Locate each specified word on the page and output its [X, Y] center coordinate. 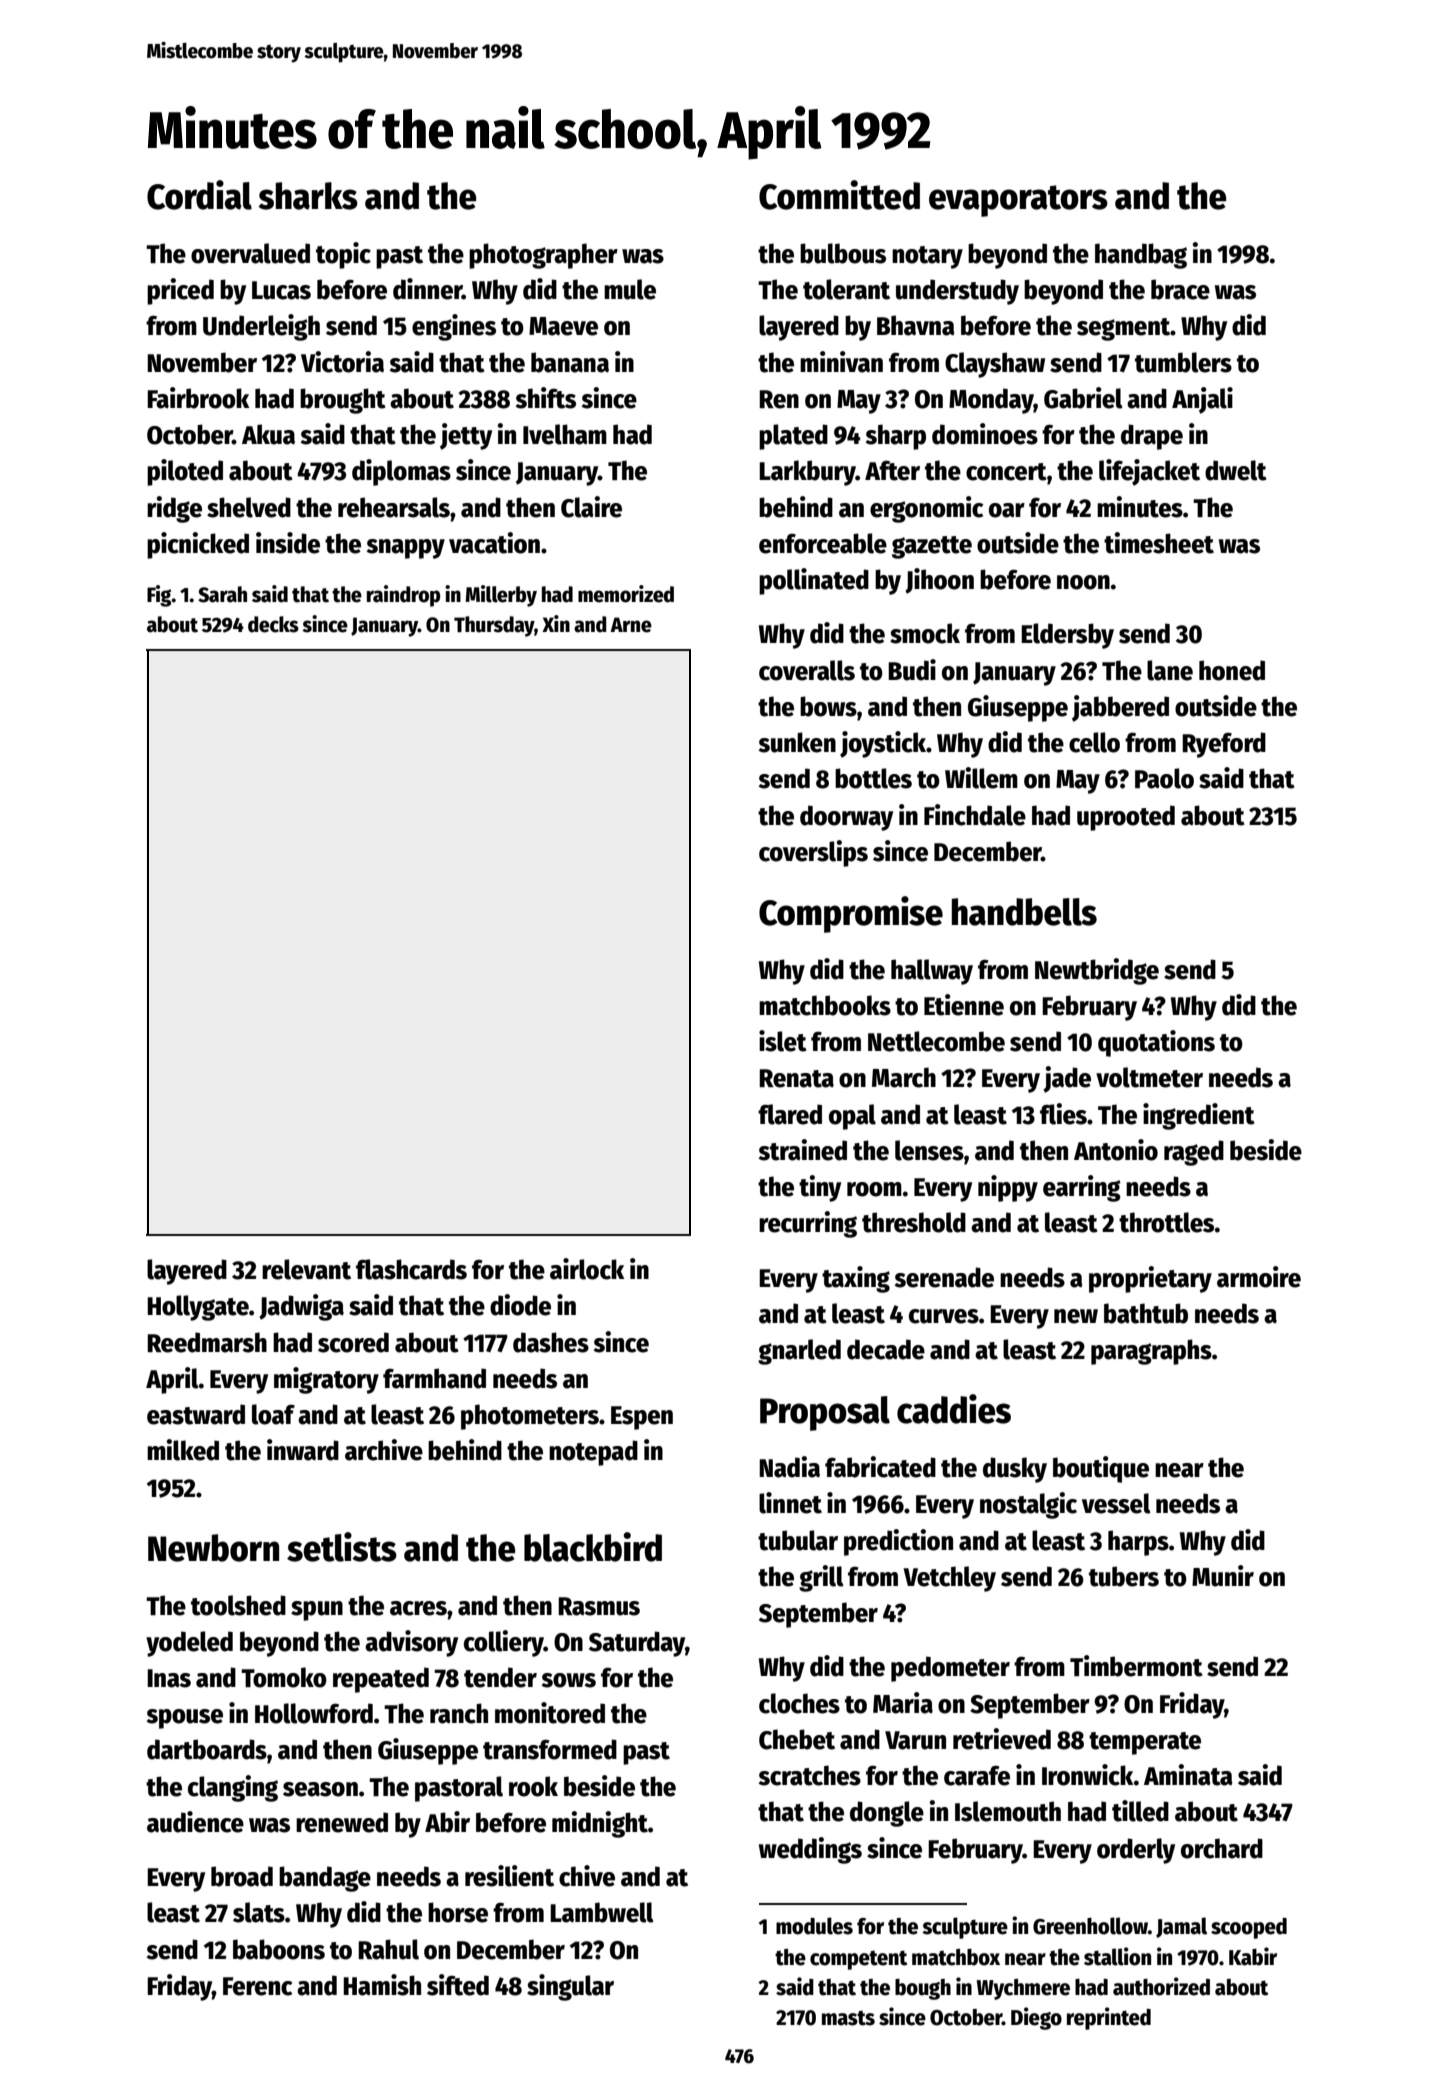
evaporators [1018, 201]
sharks [308, 196]
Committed [839, 195]
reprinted [1109, 2018]
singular [570, 1987]
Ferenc [257, 1986]
